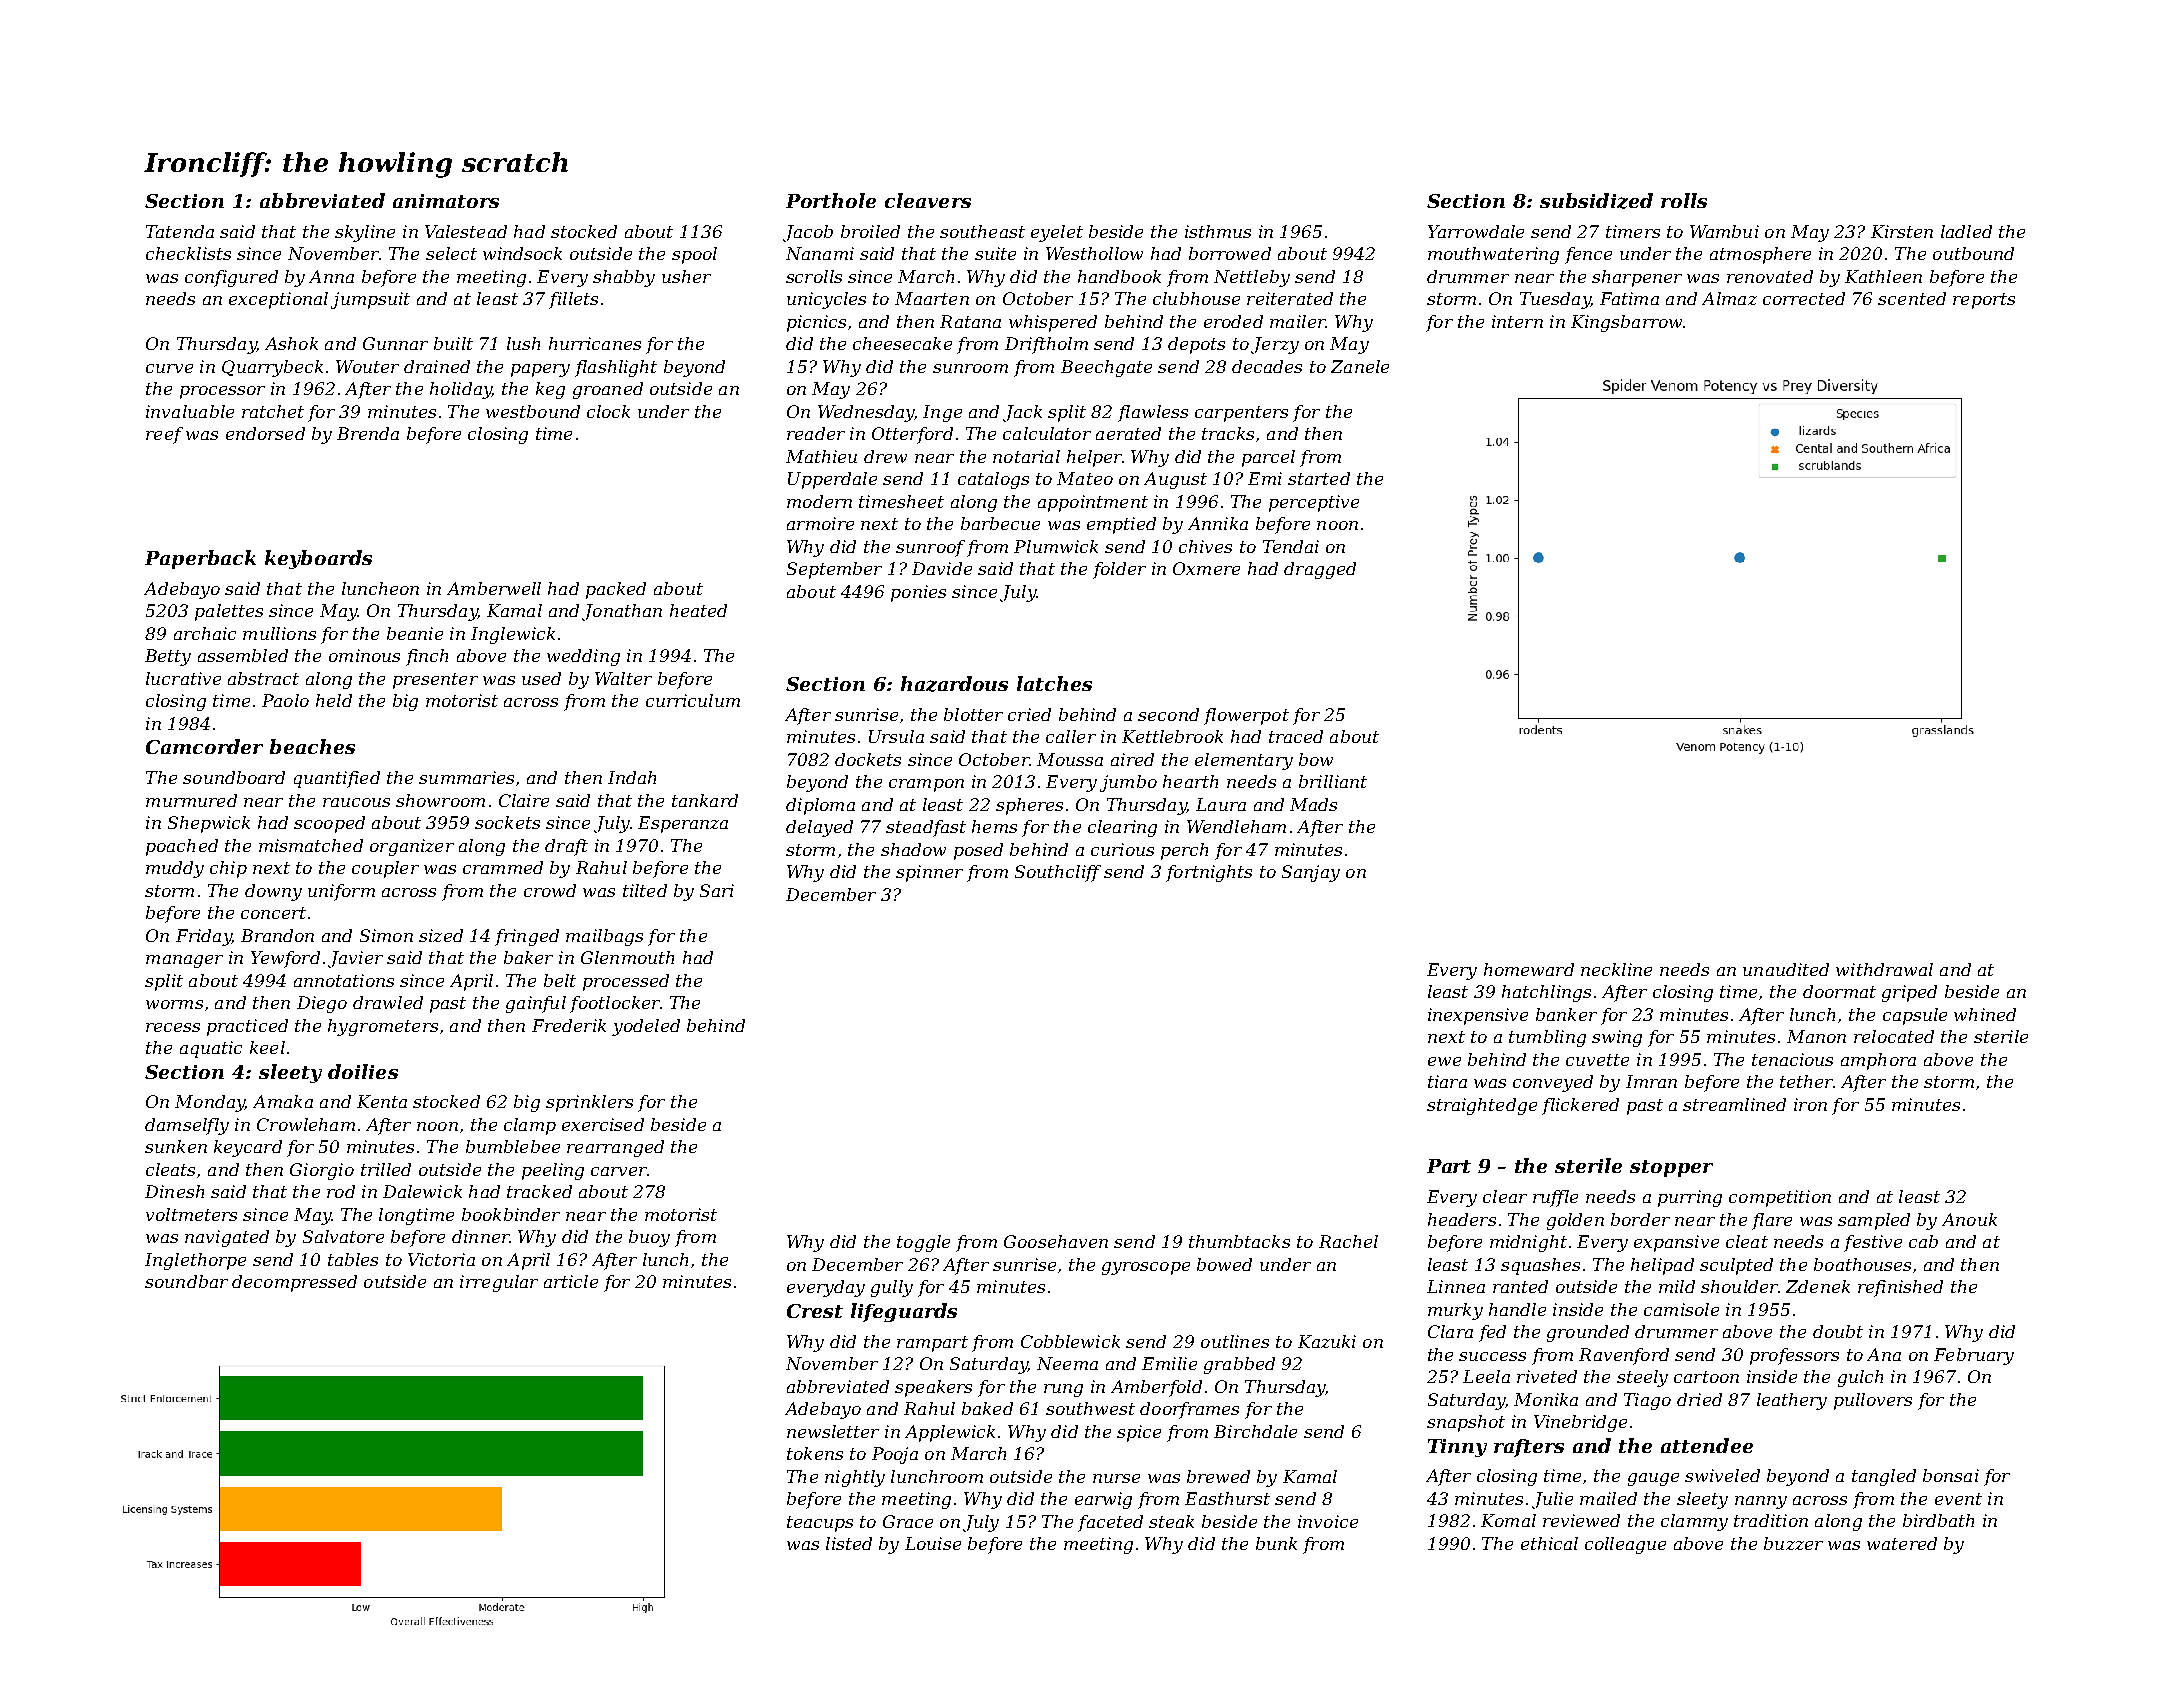 The height and width of the screenshot is (1683, 2178). What do you see at coordinates (831, 200) in the screenshot?
I see `Porthole` at bounding box center [831, 200].
